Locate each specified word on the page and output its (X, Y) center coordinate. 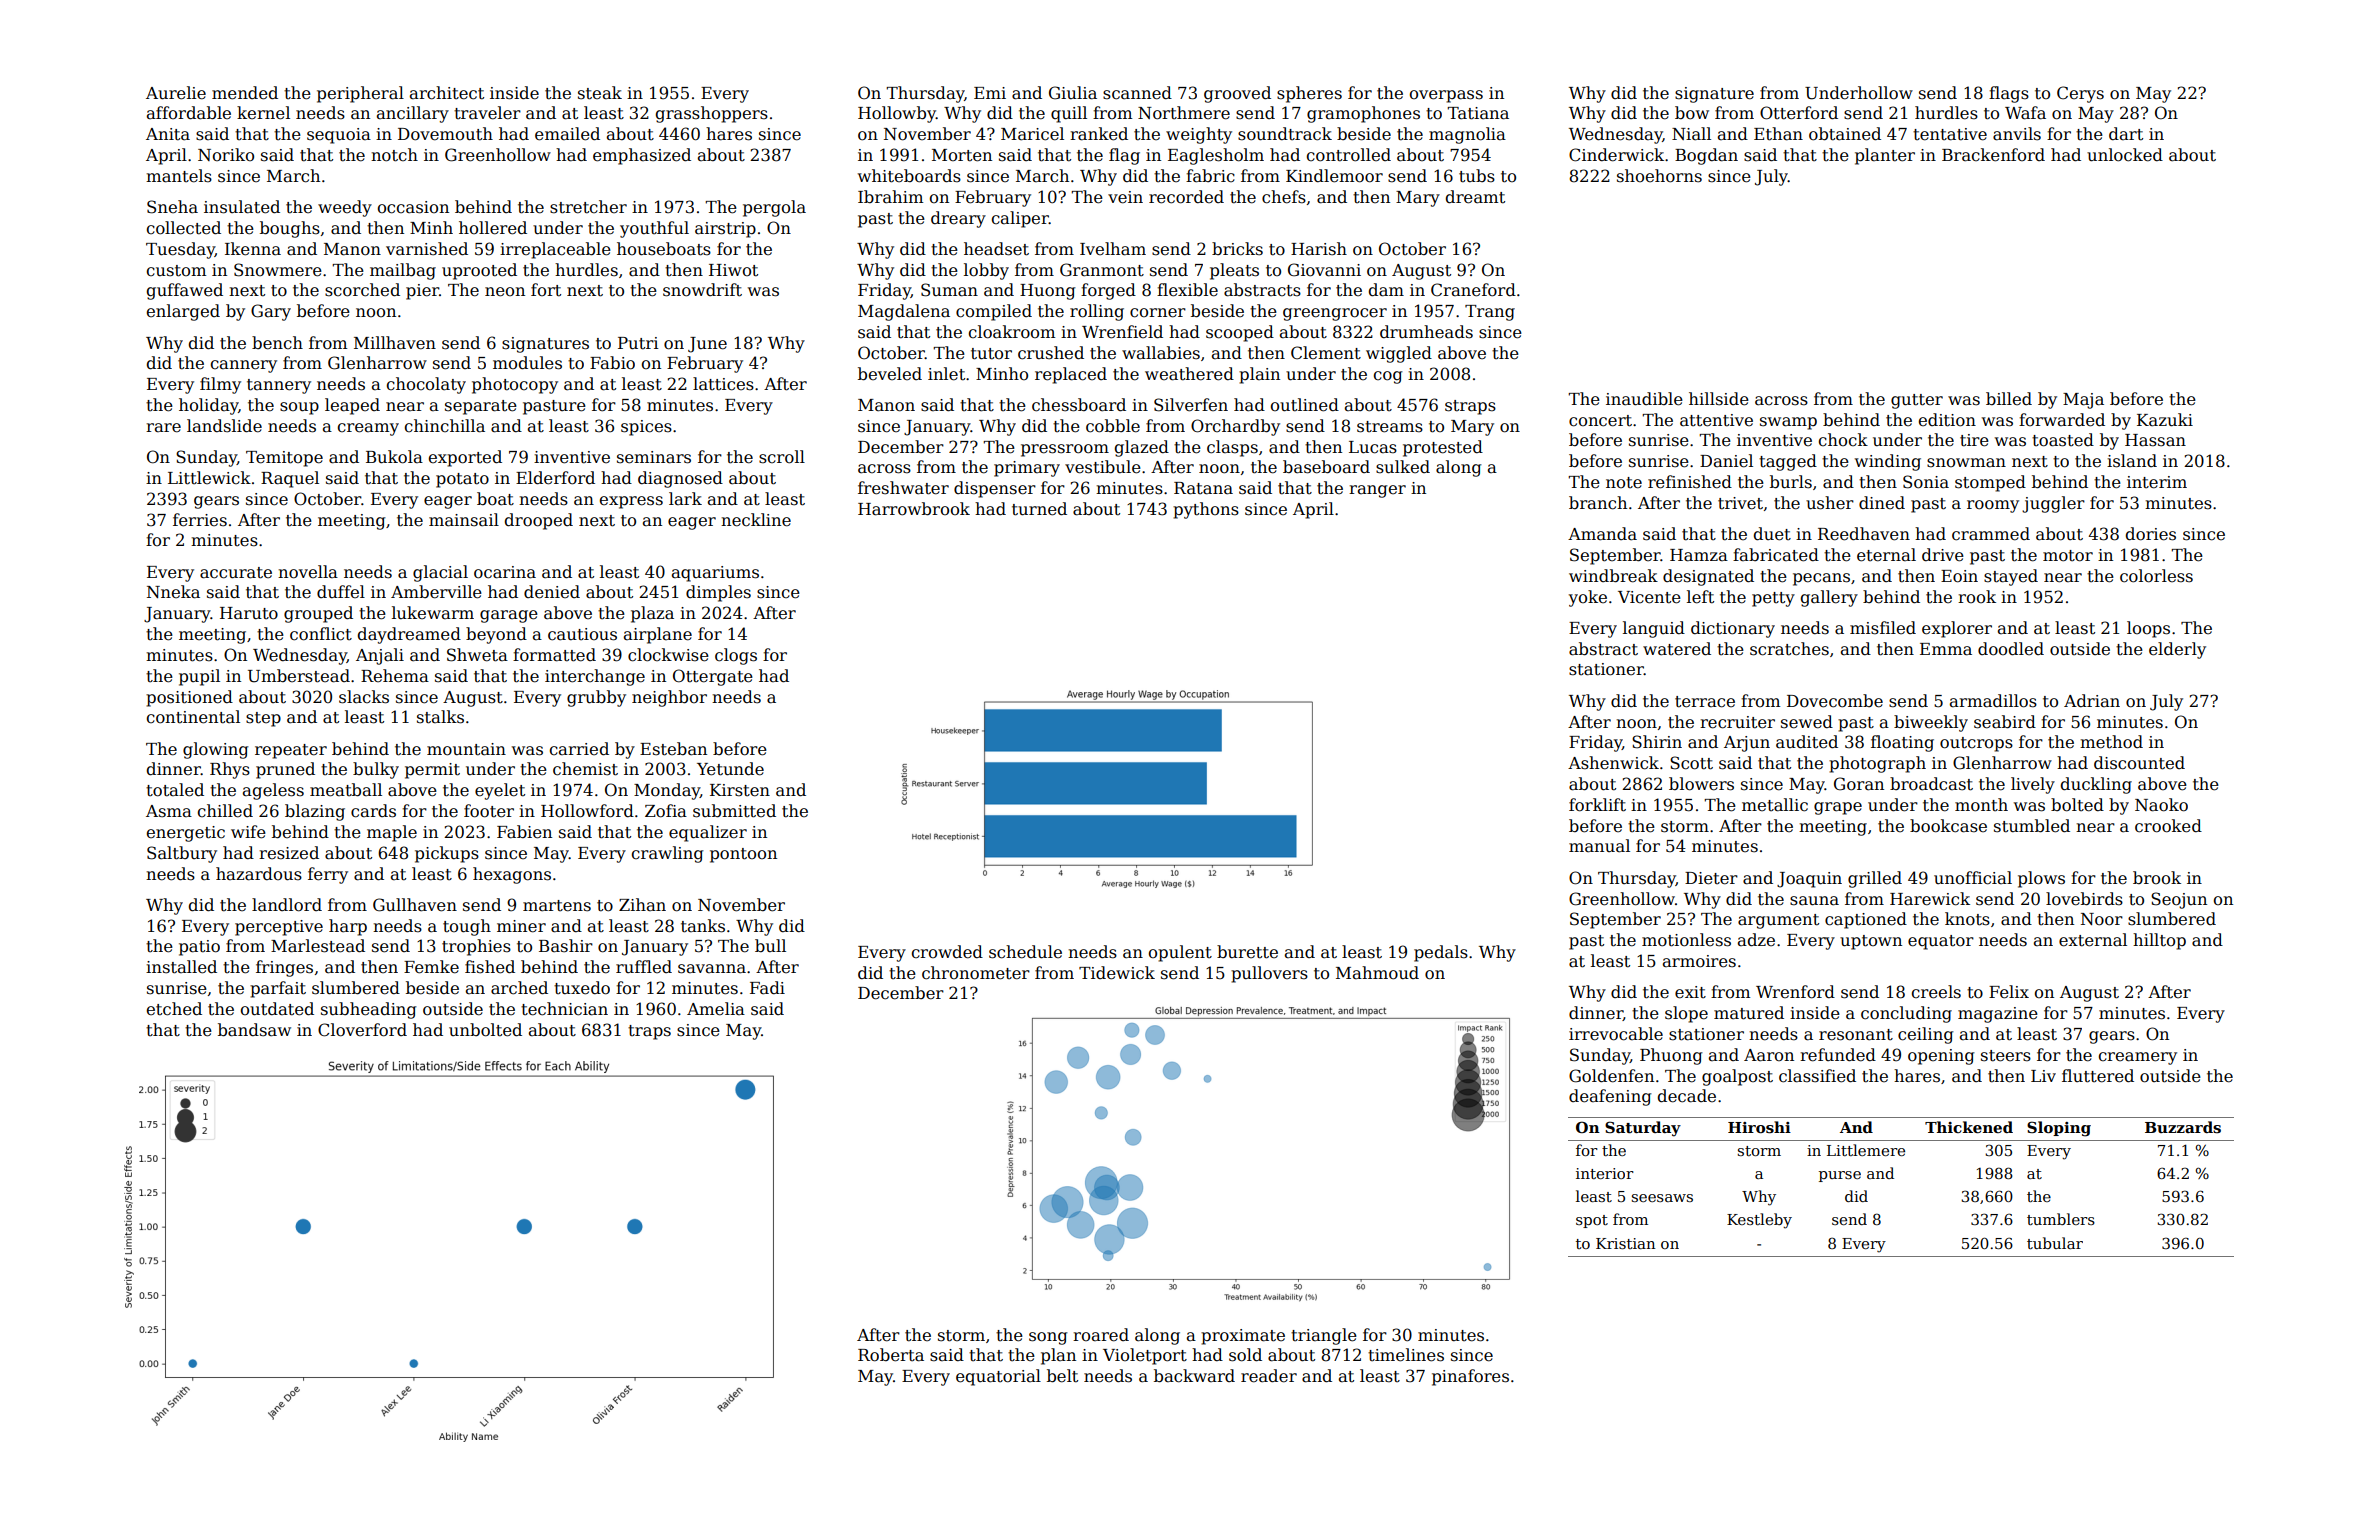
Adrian (2092, 701)
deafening (1610, 1097)
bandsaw (254, 1030)
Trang (1490, 313)
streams (1390, 427)
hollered (493, 228)
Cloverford (362, 1030)
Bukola (394, 457)
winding (1888, 462)
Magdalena (904, 312)
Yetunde (730, 769)
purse (1840, 1176)
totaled (175, 790)
